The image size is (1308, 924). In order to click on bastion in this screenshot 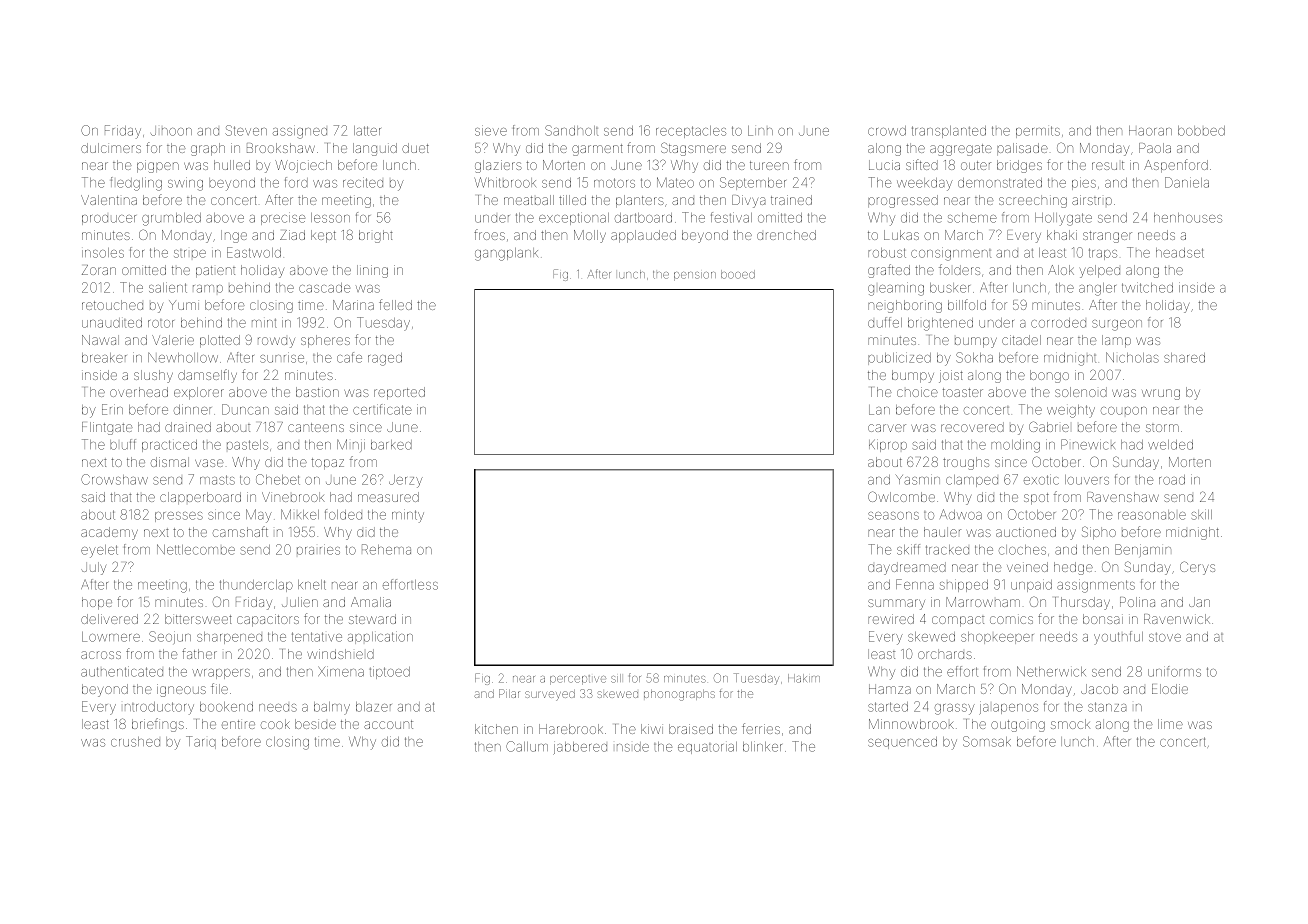, I will do `click(317, 392)`.
